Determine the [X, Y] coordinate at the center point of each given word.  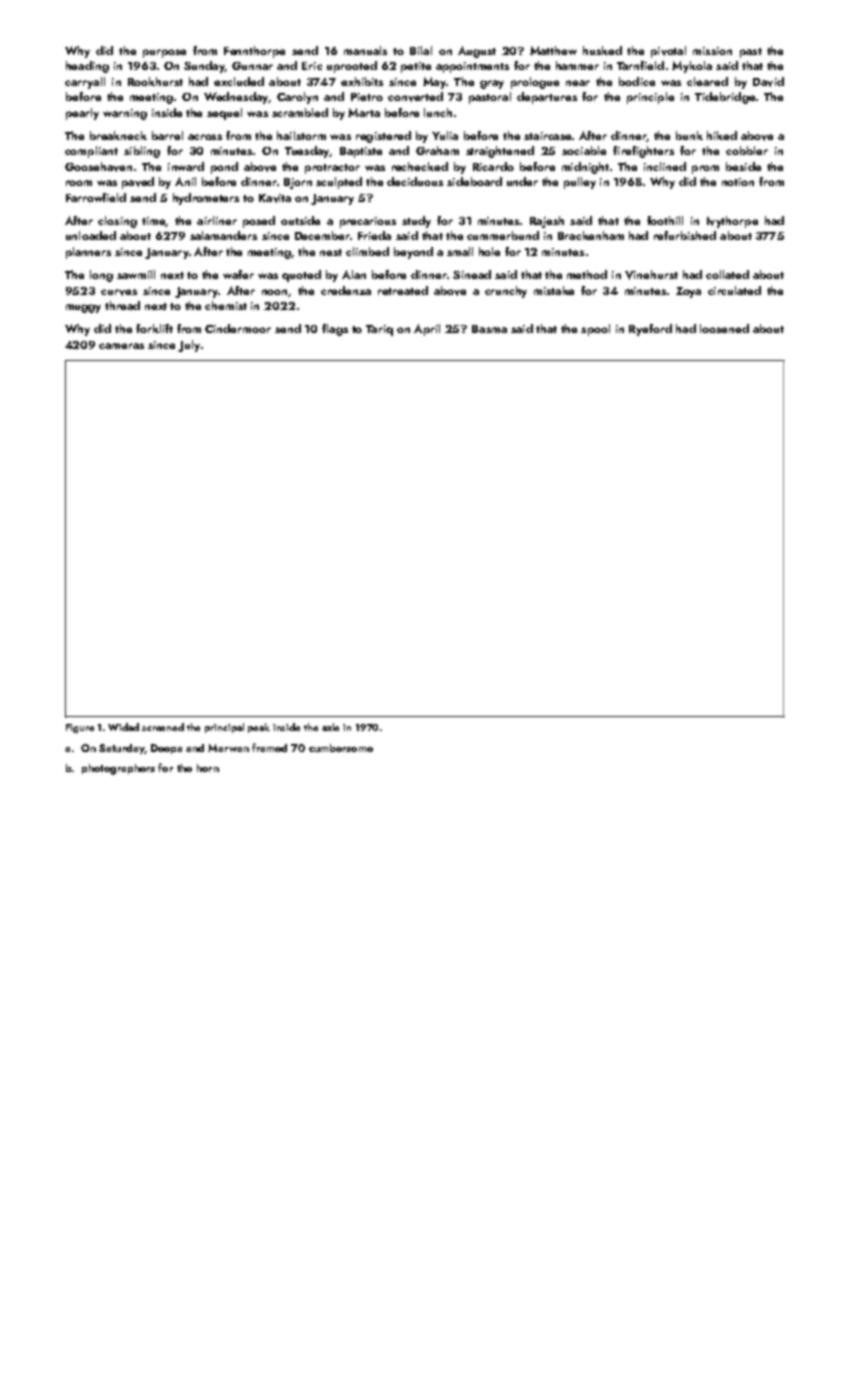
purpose [164, 53]
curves [119, 292]
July [189, 346]
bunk [689, 135]
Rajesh [547, 222]
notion [738, 182]
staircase [547, 136]
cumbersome [341, 748]
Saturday [121, 749]
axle [330, 727]
